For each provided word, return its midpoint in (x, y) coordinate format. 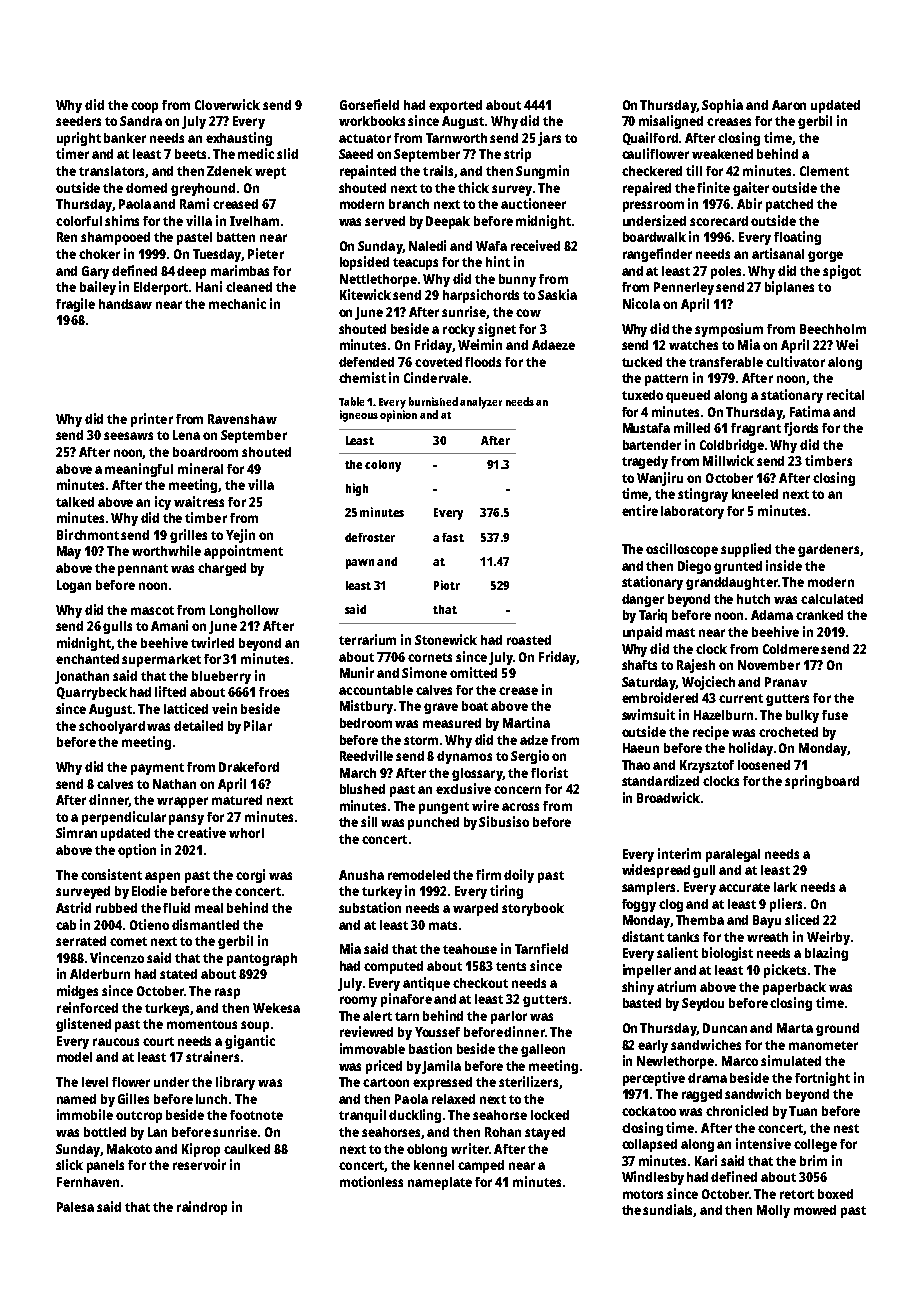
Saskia (557, 294)
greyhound (203, 189)
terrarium (367, 639)
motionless (371, 1181)
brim (813, 1160)
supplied (746, 550)
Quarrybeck (92, 693)
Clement (824, 171)
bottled (105, 1132)
